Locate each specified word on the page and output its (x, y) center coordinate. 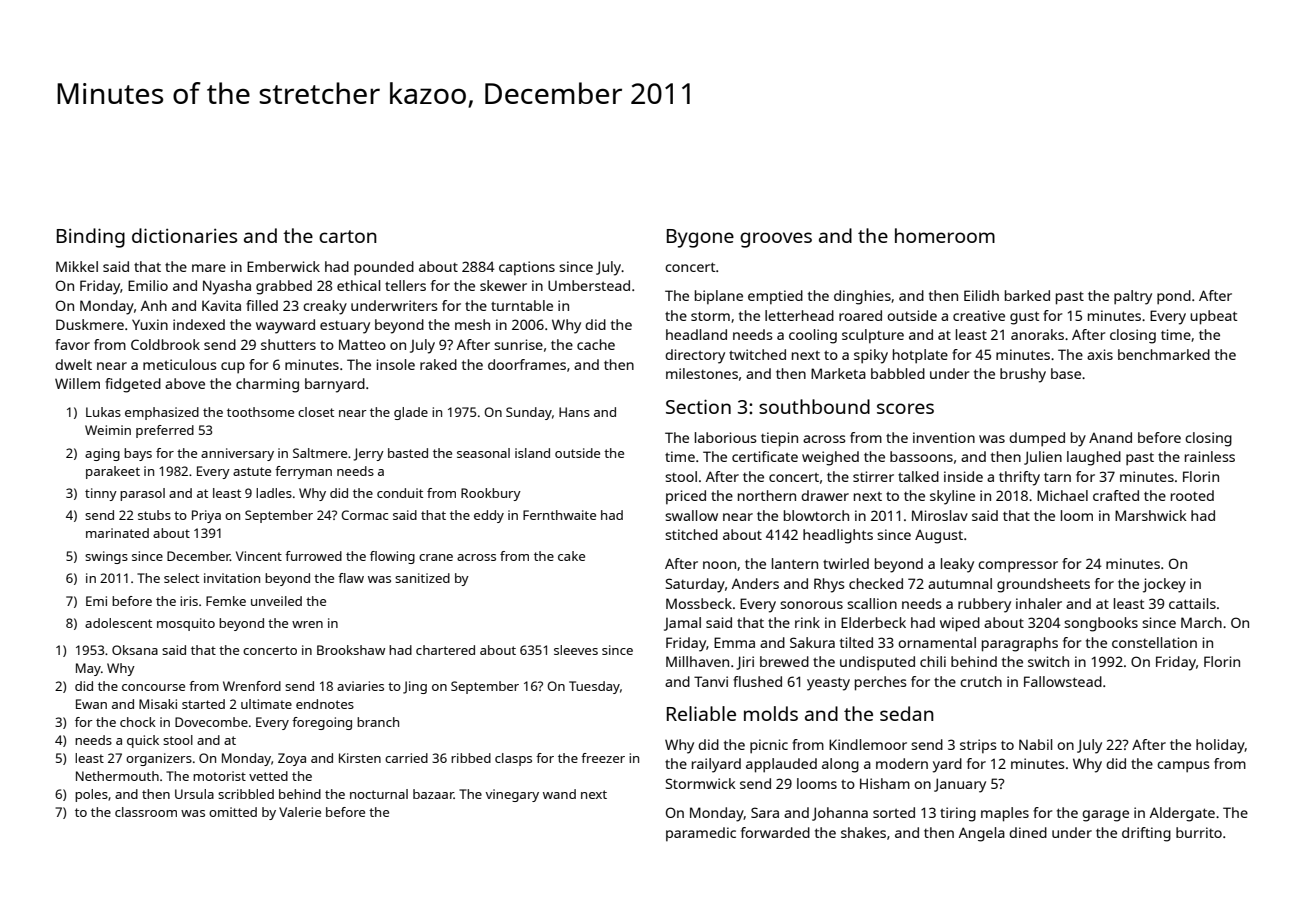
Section (698, 406)
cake (571, 556)
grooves (776, 240)
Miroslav (940, 515)
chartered (445, 650)
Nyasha (227, 287)
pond (1174, 297)
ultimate (266, 704)
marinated (117, 533)
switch (1048, 661)
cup (233, 368)
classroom (146, 812)
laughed (1094, 458)
